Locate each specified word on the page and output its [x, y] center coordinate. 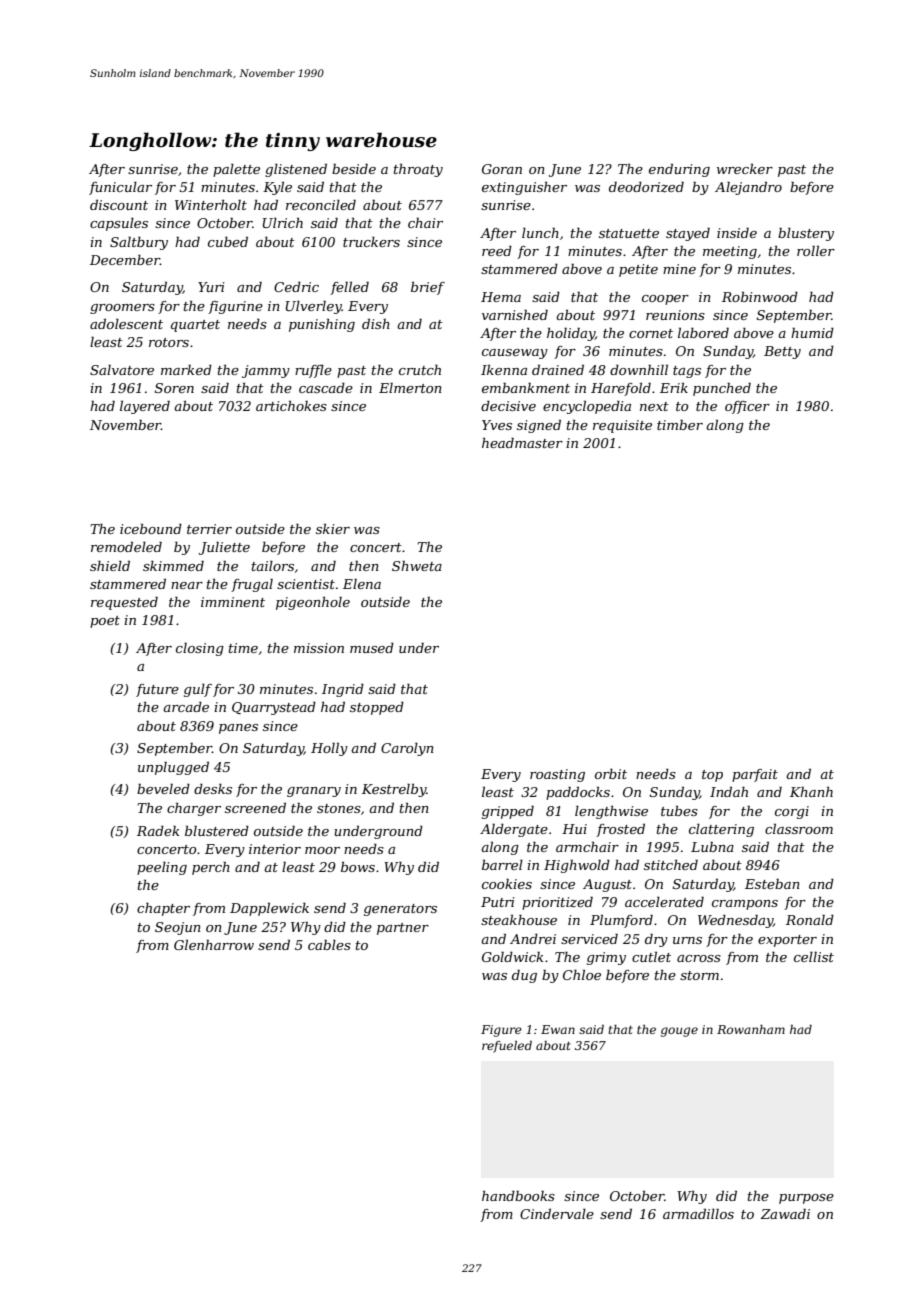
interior [275, 849]
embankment [526, 388]
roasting [557, 775]
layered [145, 407]
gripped [508, 812]
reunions [675, 315]
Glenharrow [214, 945]
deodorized [646, 187]
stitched [671, 865]
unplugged [173, 768]
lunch [540, 233]
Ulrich [283, 223]
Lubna [712, 847]
